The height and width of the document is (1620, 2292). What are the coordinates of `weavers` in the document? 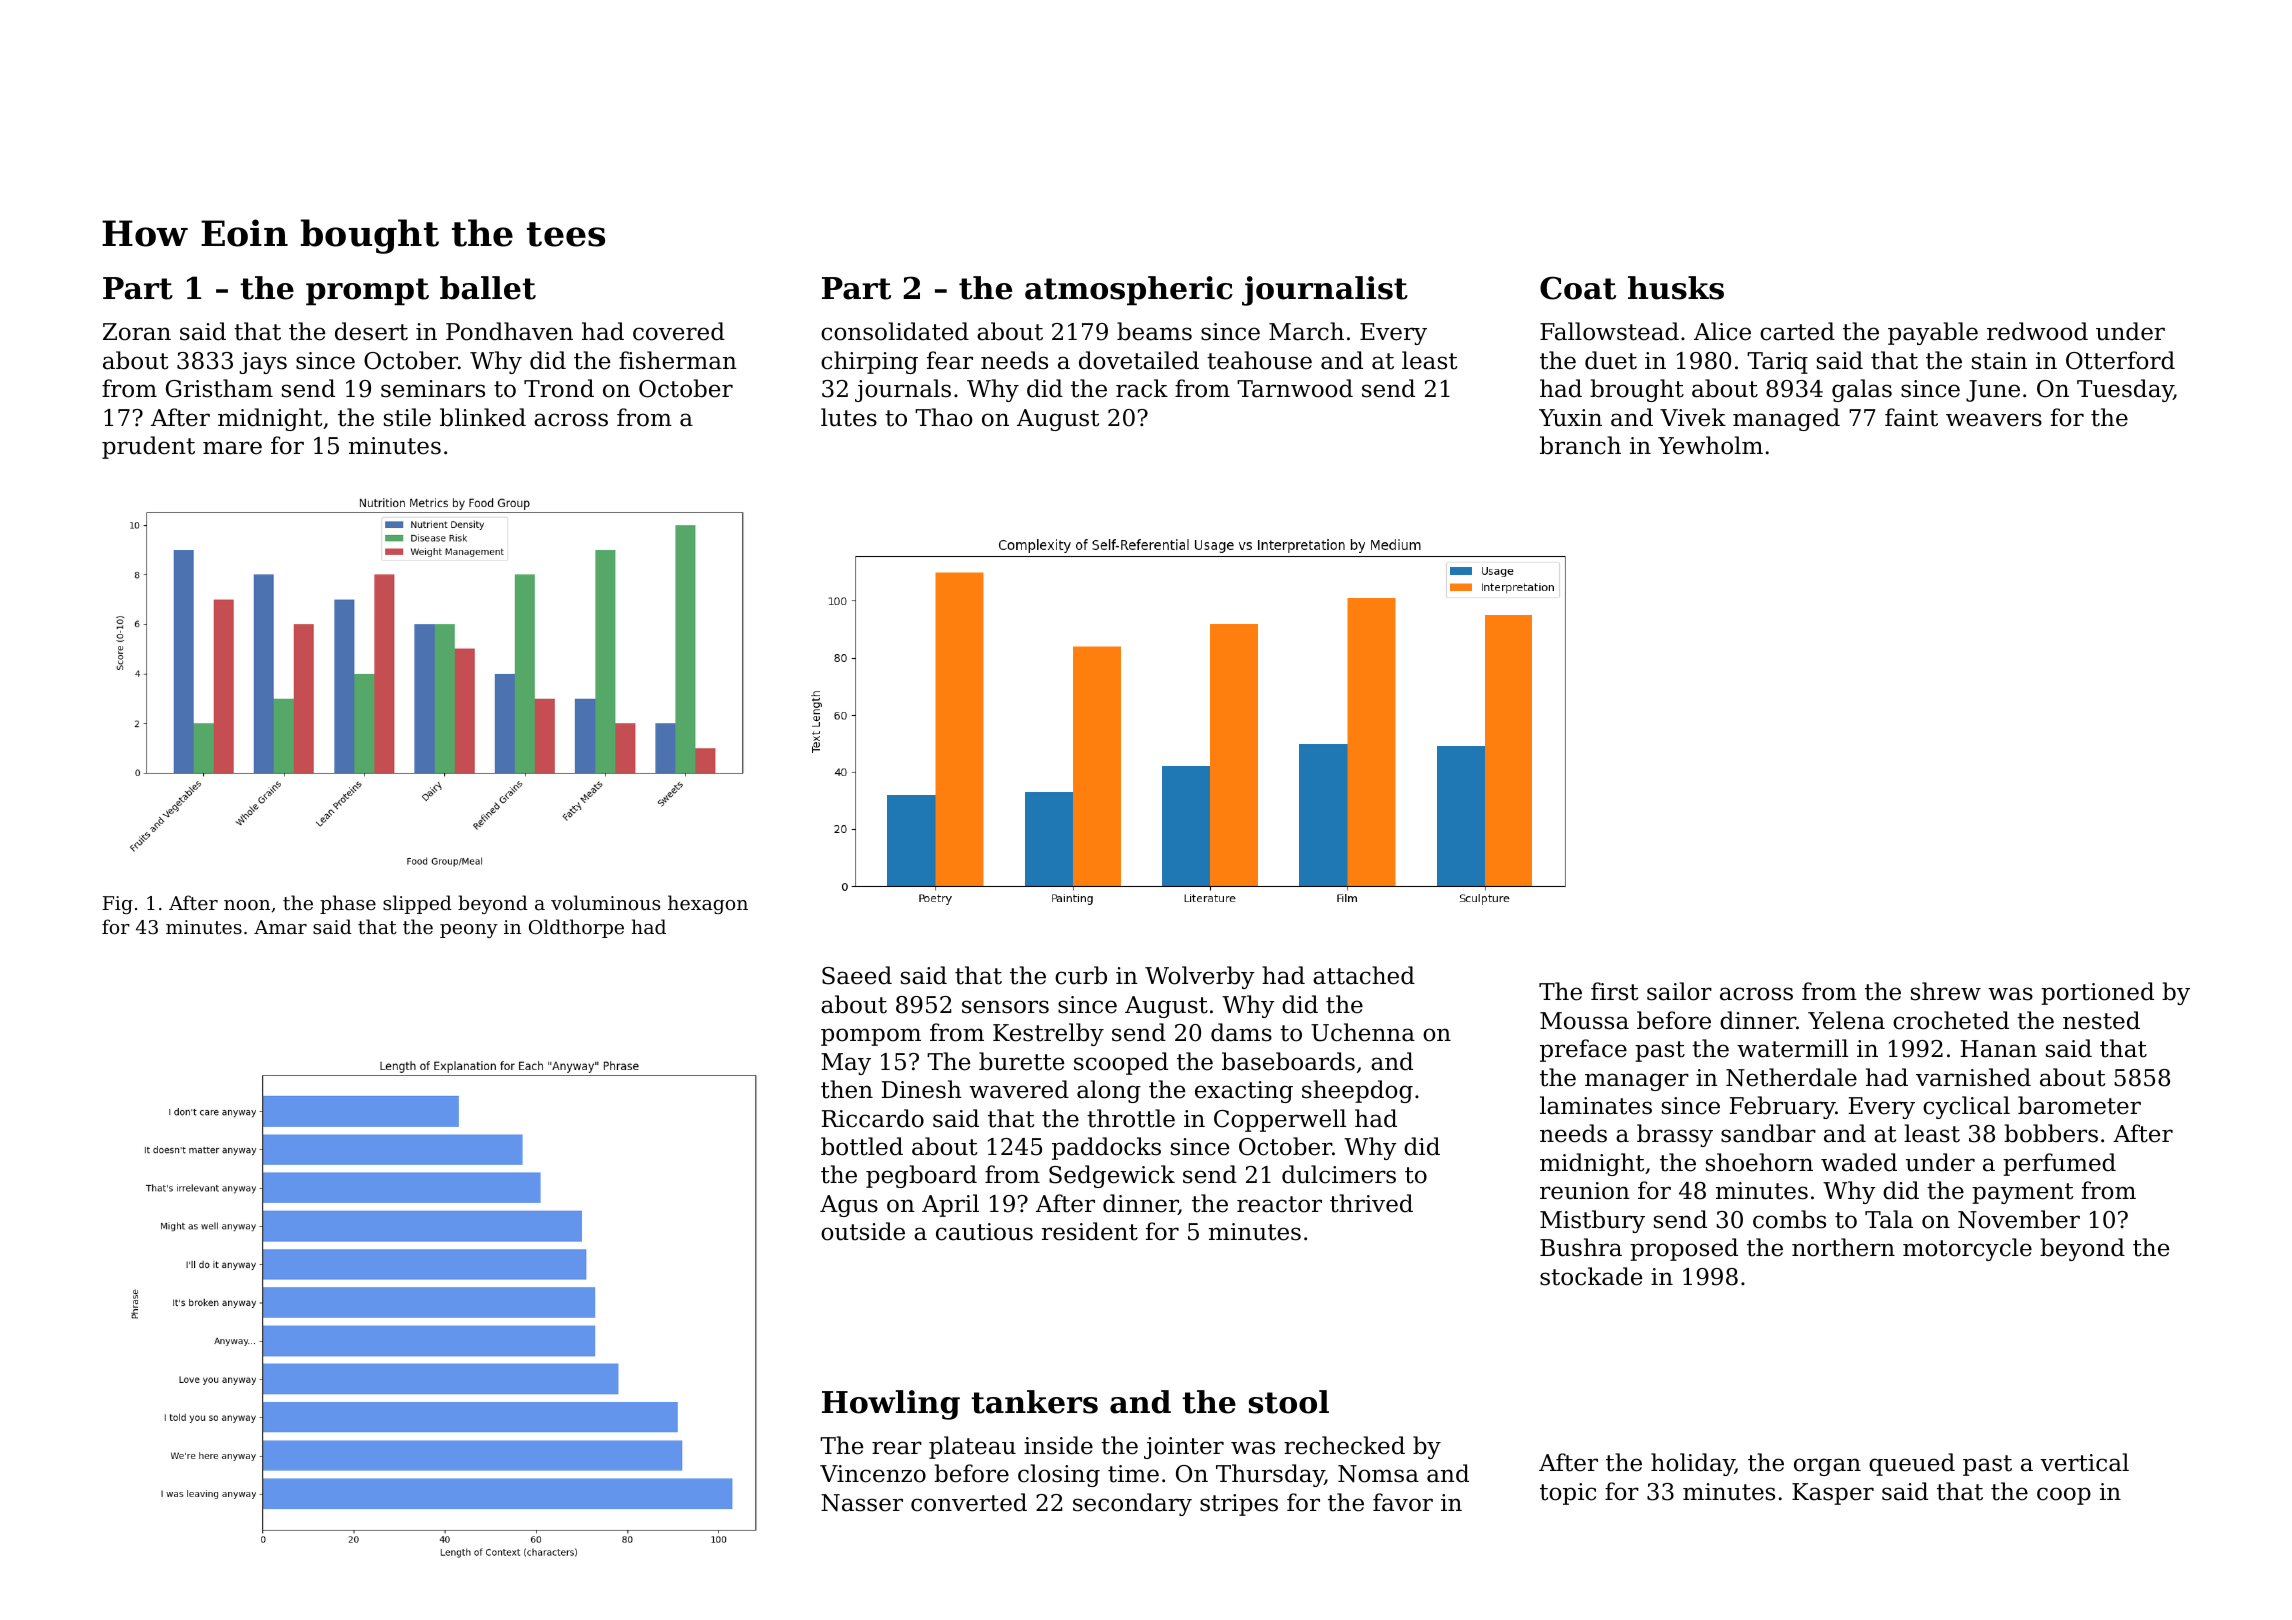 It's located at (1994, 420).
